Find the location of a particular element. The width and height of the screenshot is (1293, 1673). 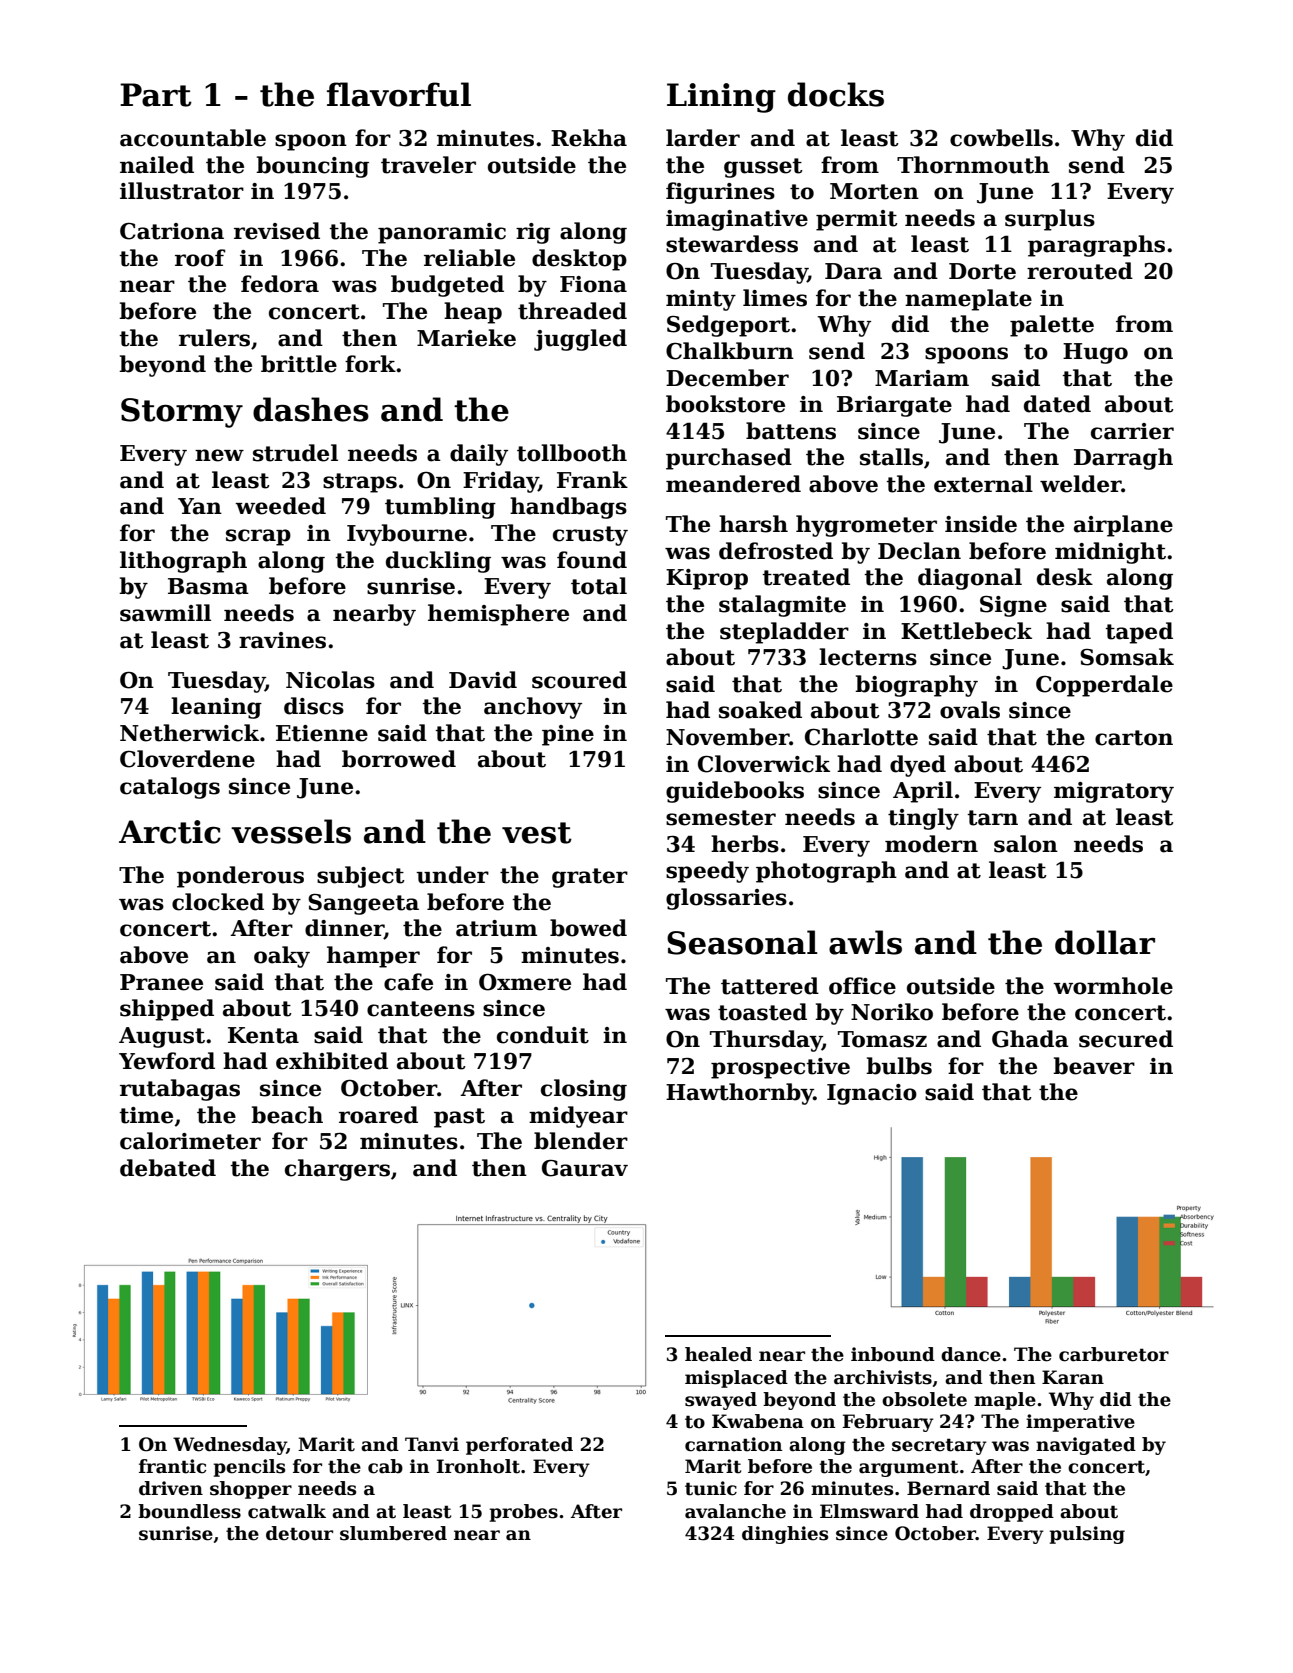

Rekha is located at coordinates (589, 138).
